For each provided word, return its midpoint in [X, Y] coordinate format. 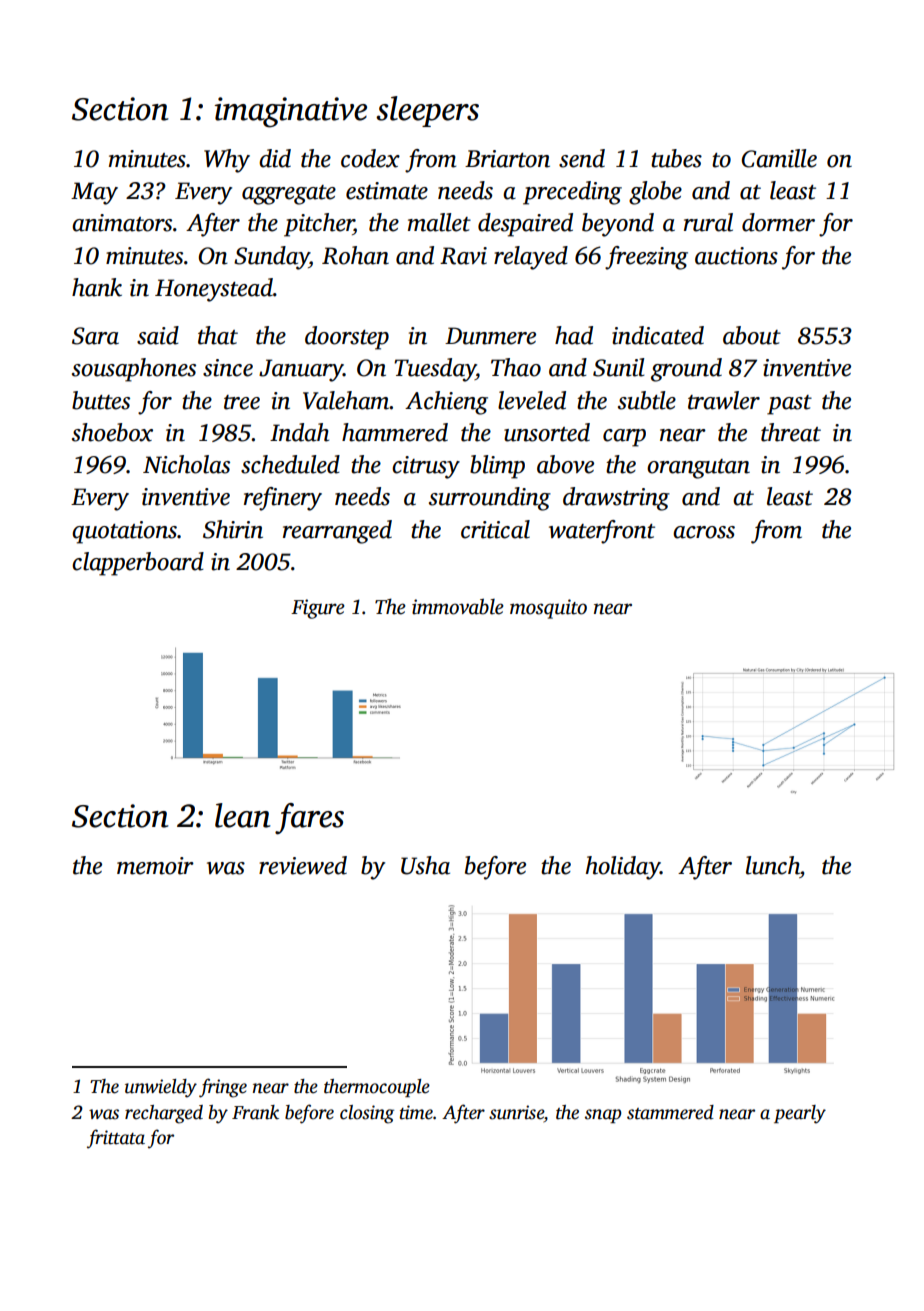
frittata [116, 1139]
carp [624, 438]
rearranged [337, 532]
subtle [647, 400]
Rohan [355, 255]
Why [227, 161]
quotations [124, 532]
